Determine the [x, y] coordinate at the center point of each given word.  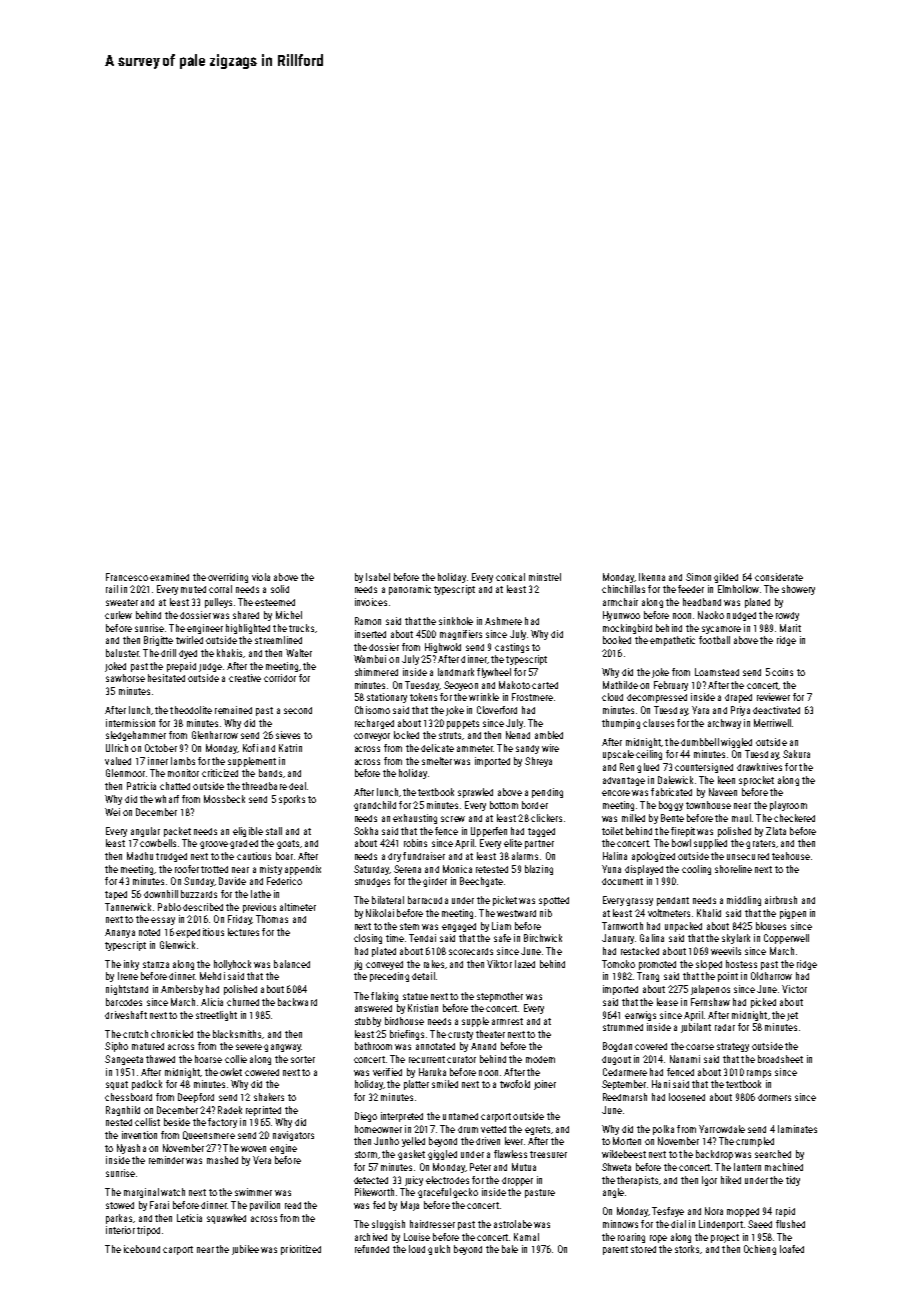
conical [510, 577]
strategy [733, 1047]
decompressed [657, 698]
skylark [736, 939]
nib [546, 913]
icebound [142, 1249]
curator [461, 1059]
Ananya [120, 933]
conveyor [372, 737]
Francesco [127, 577]
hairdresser [432, 1224]
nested [119, 1122]
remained [233, 710]
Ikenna [652, 577]
